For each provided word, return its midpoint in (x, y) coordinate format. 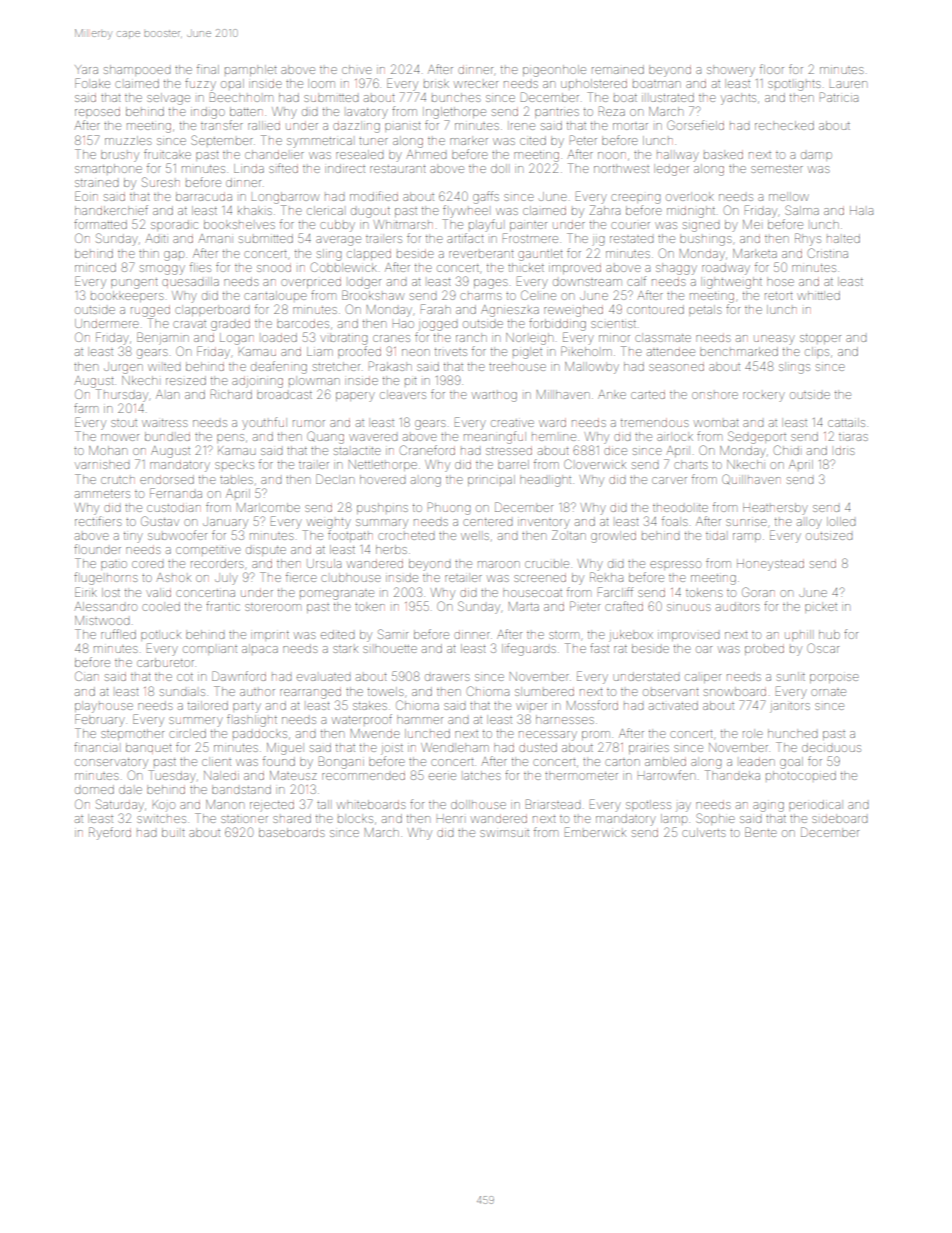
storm (564, 635)
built (173, 832)
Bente (761, 832)
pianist (402, 127)
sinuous (688, 607)
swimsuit (504, 833)
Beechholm (241, 97)
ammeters (102, 494)
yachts (738, 99)
